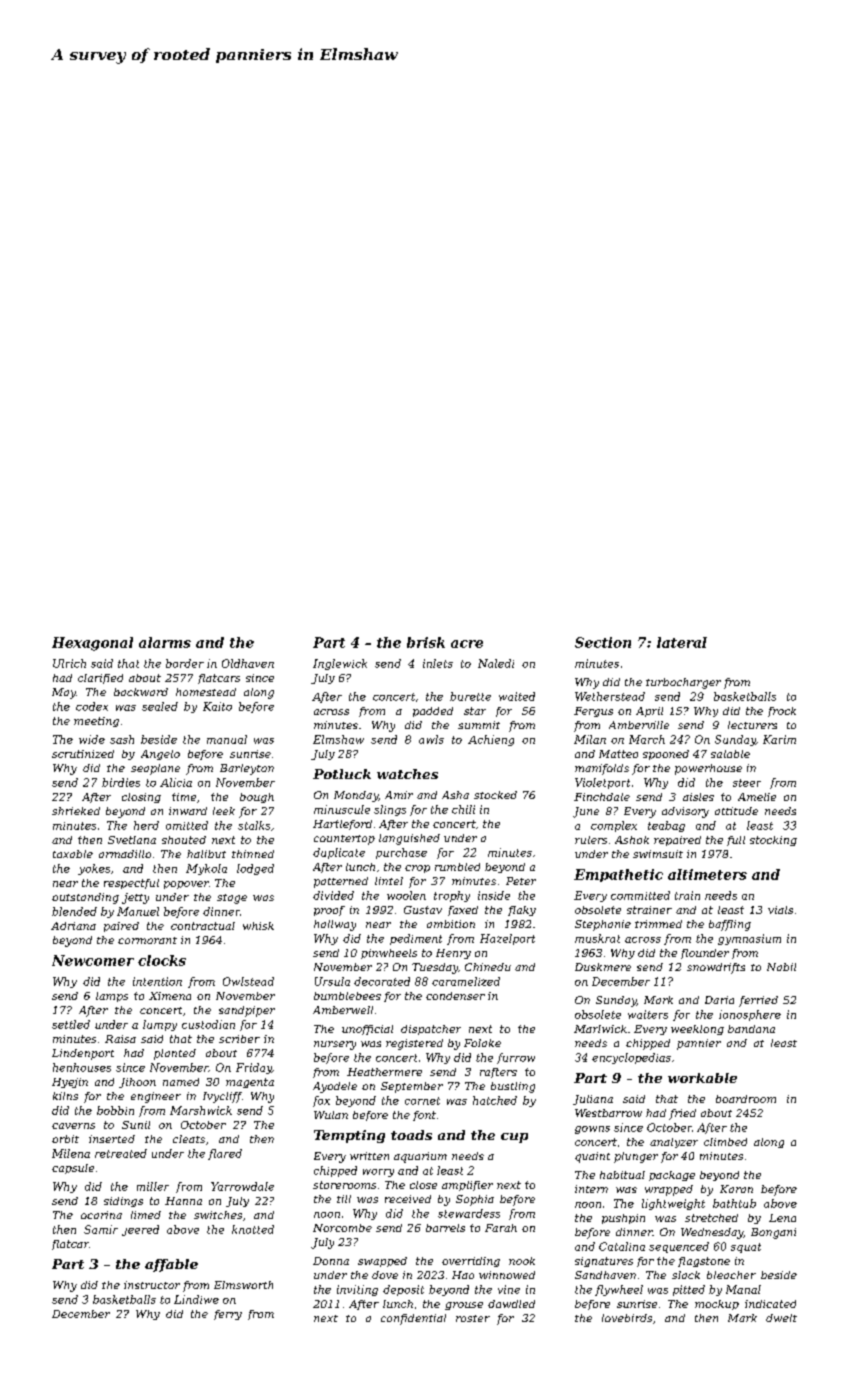 The width and height of the image is (849, 1400). What do you see at coordinates (466, 981) in the image?
I see `caramelized` at bounding box center [466, 981].
